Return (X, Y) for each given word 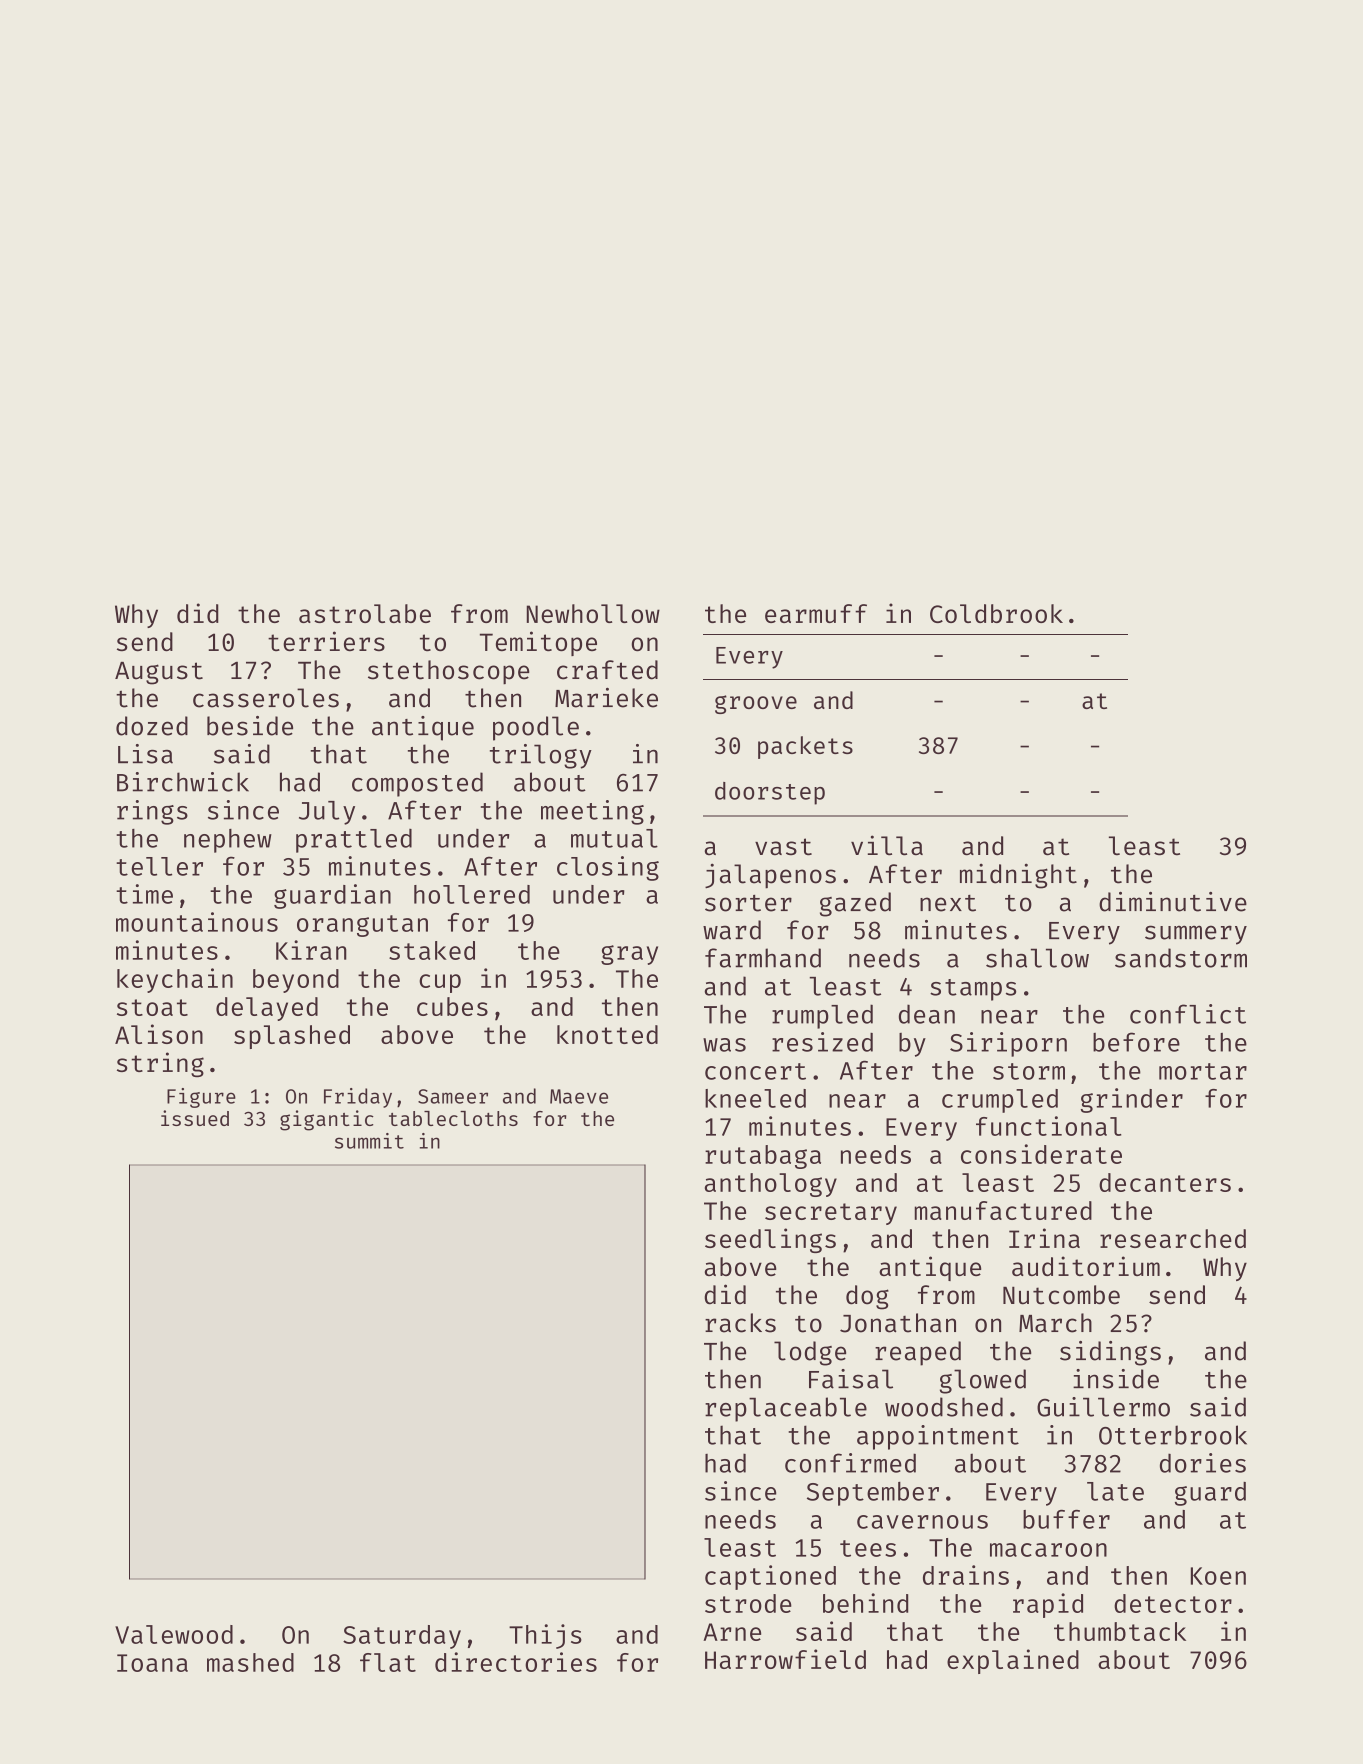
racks (740, 1323)
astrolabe (365, 613)
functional (1048, 1126)
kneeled (755, 1098)
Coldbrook (996, 613)
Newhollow (593, 613)
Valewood (174, 1634)
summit (369, 1141)
